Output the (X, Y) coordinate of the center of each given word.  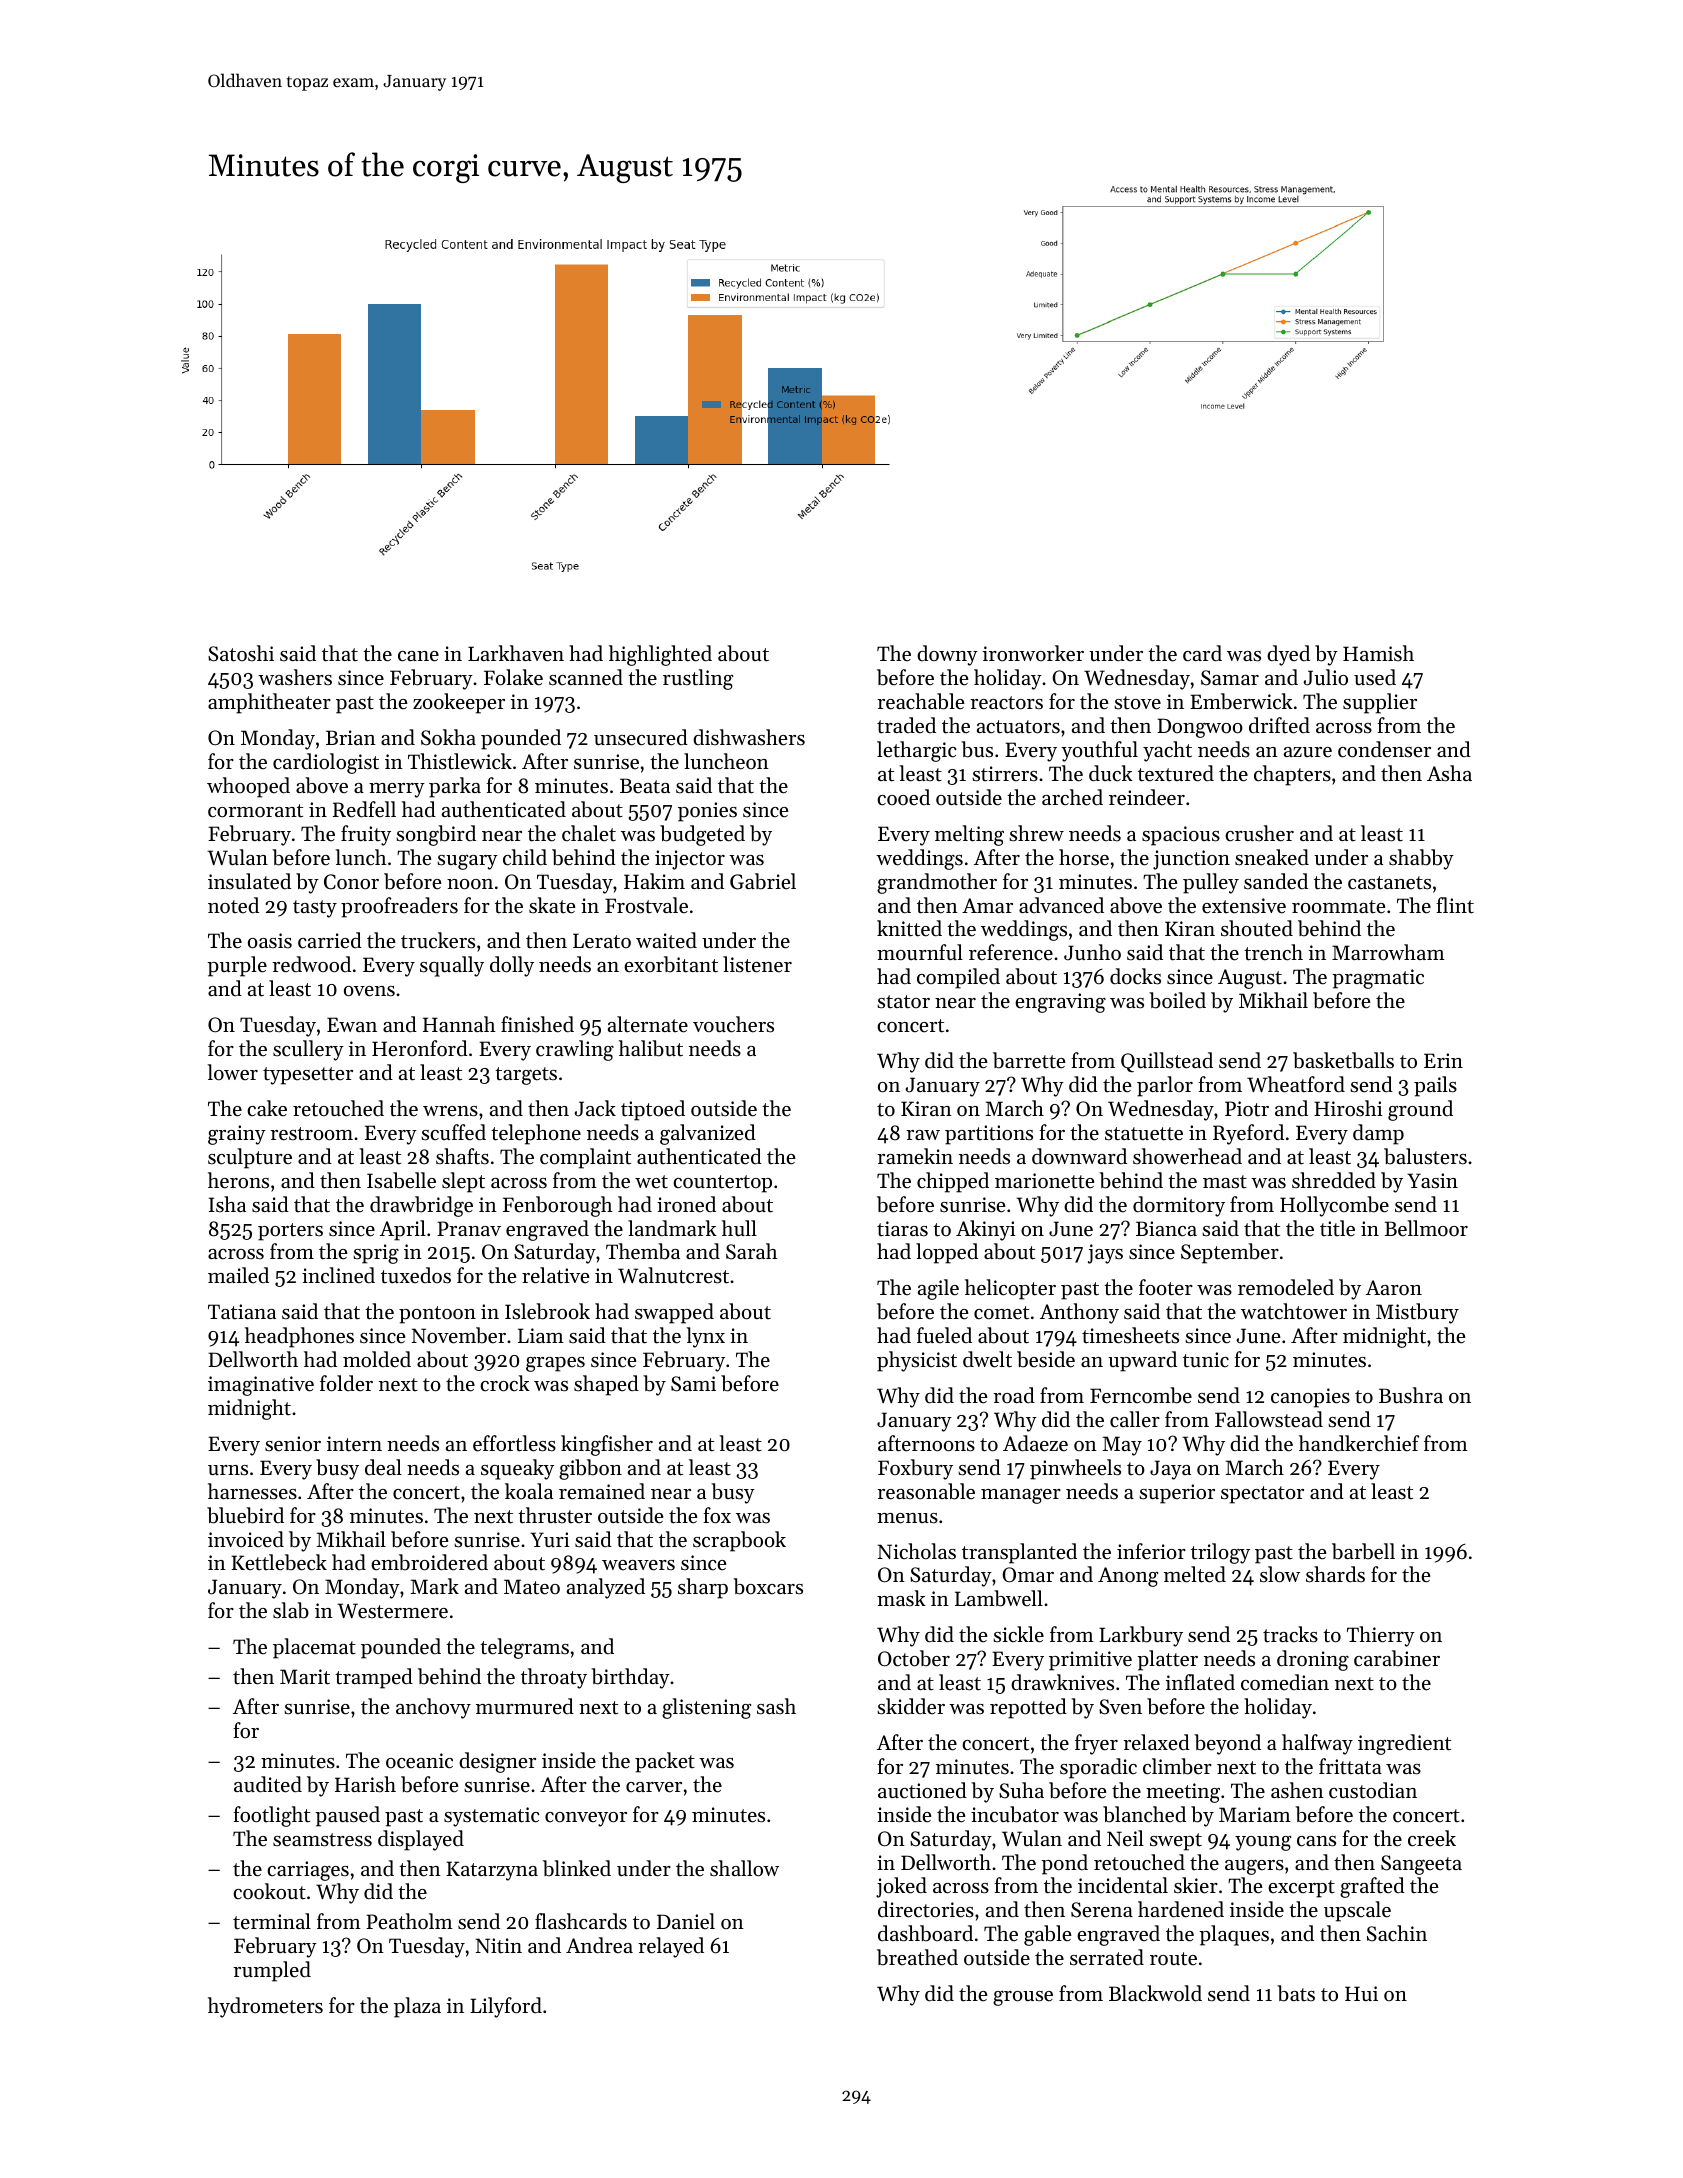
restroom (311, 1134)
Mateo (532, 1587)
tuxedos (416, 1275)
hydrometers (265, 2007)
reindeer (1147, 797)
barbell (1363, 1551)
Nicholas (916, 1551)
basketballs (1343, 1060)
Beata (645, 786)
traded (906, 725)
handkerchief (1359, 1443)
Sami (693, 1384)
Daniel (686, 1921)
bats (1296, 1993)
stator (903, 1002)
